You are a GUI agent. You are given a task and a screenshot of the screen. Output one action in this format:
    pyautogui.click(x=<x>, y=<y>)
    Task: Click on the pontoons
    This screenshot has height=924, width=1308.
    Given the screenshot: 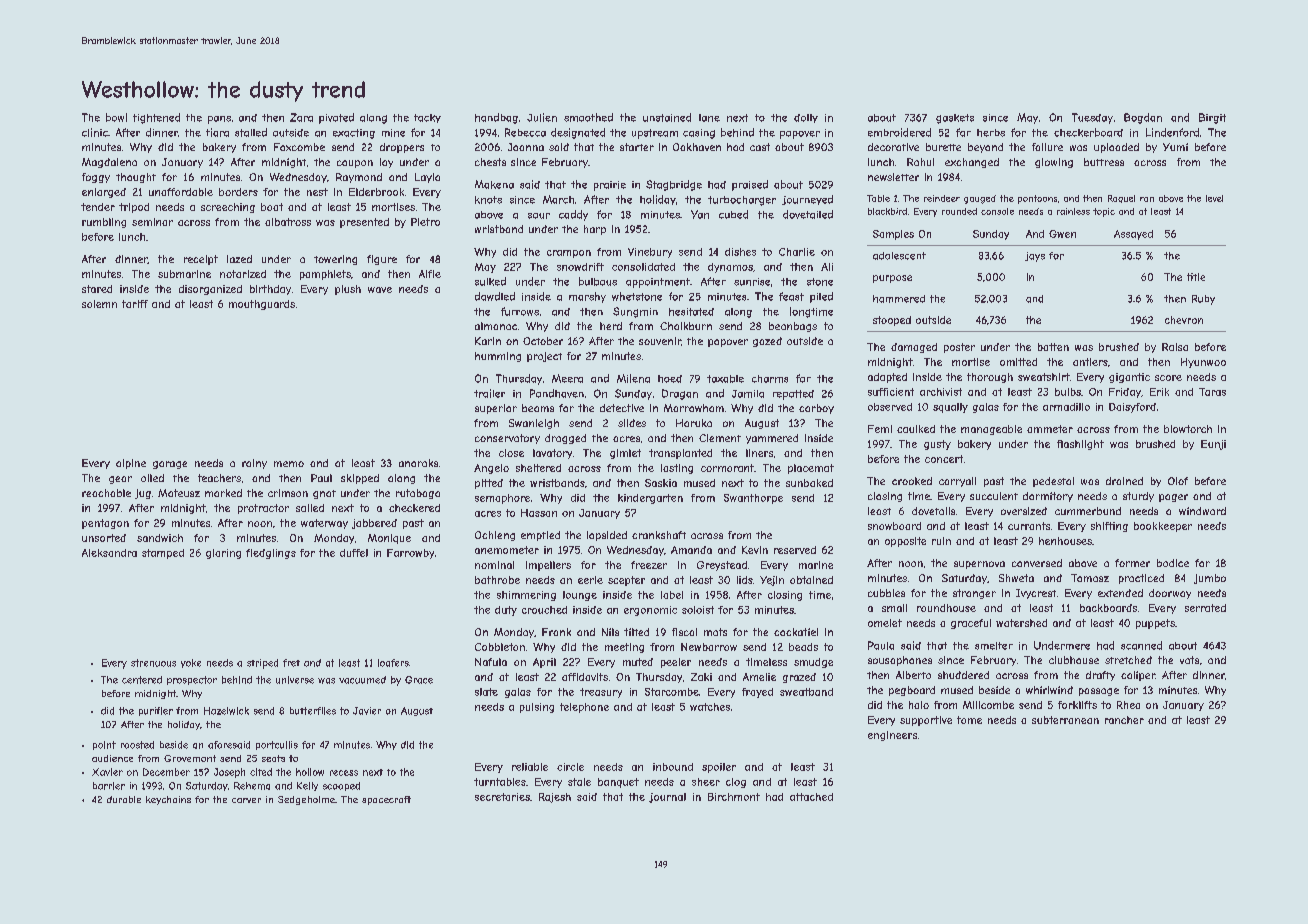 What is the action you would take?
    pyautogui.click(x=1037, y=199)
